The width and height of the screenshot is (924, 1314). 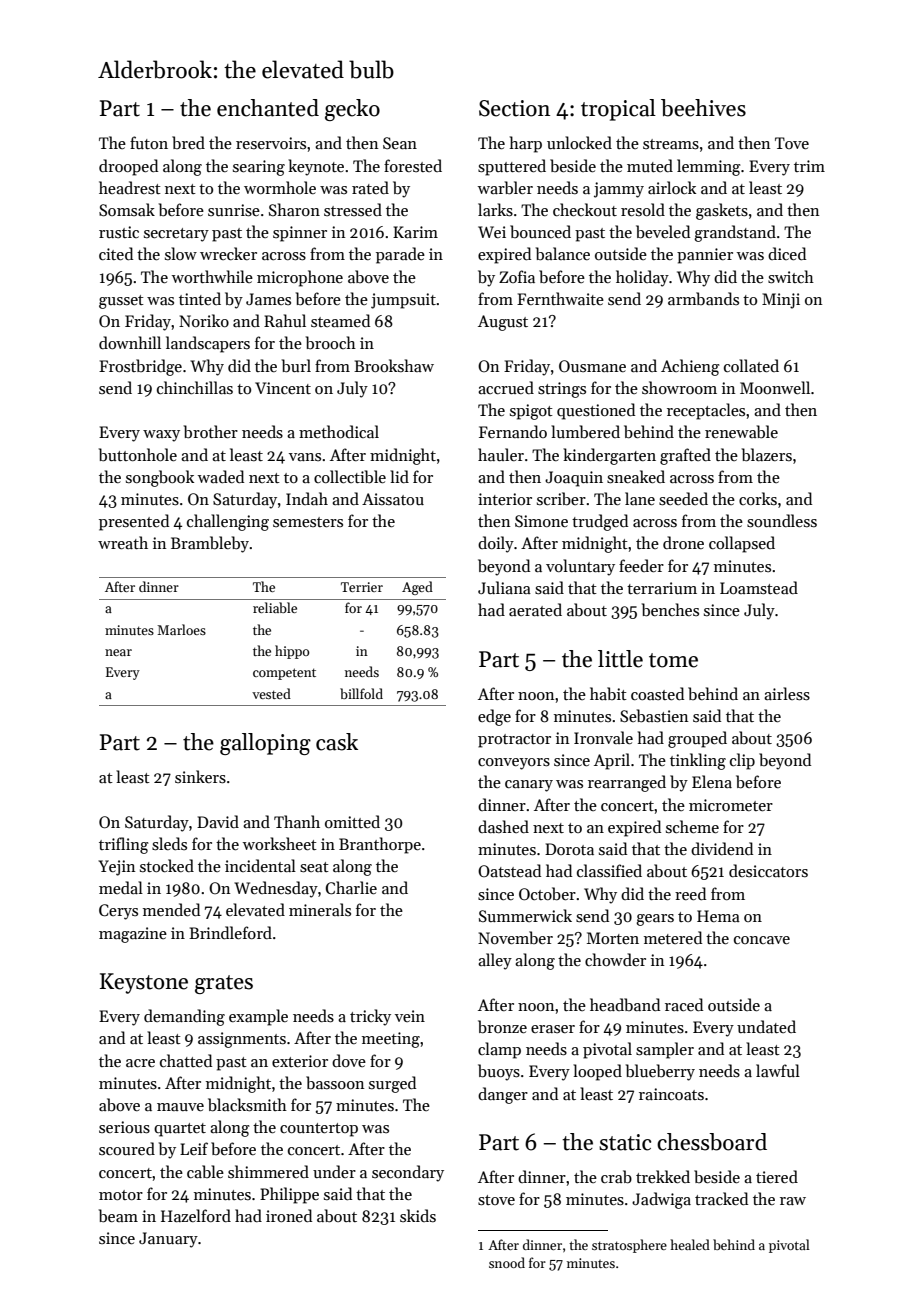 I want to click on sneaked, so click(x=636, y=477).
